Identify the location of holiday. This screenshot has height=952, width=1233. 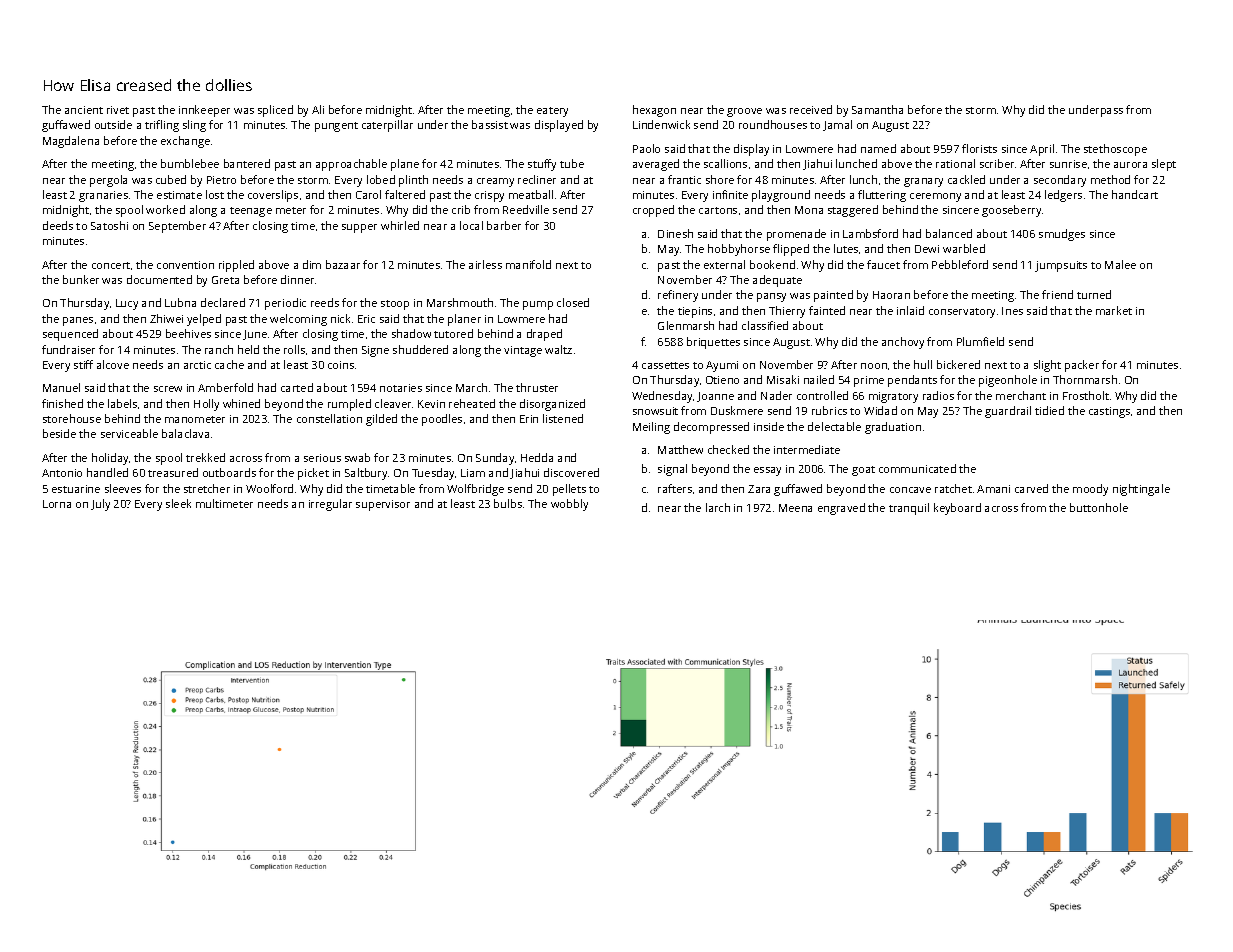
(110, 459).
